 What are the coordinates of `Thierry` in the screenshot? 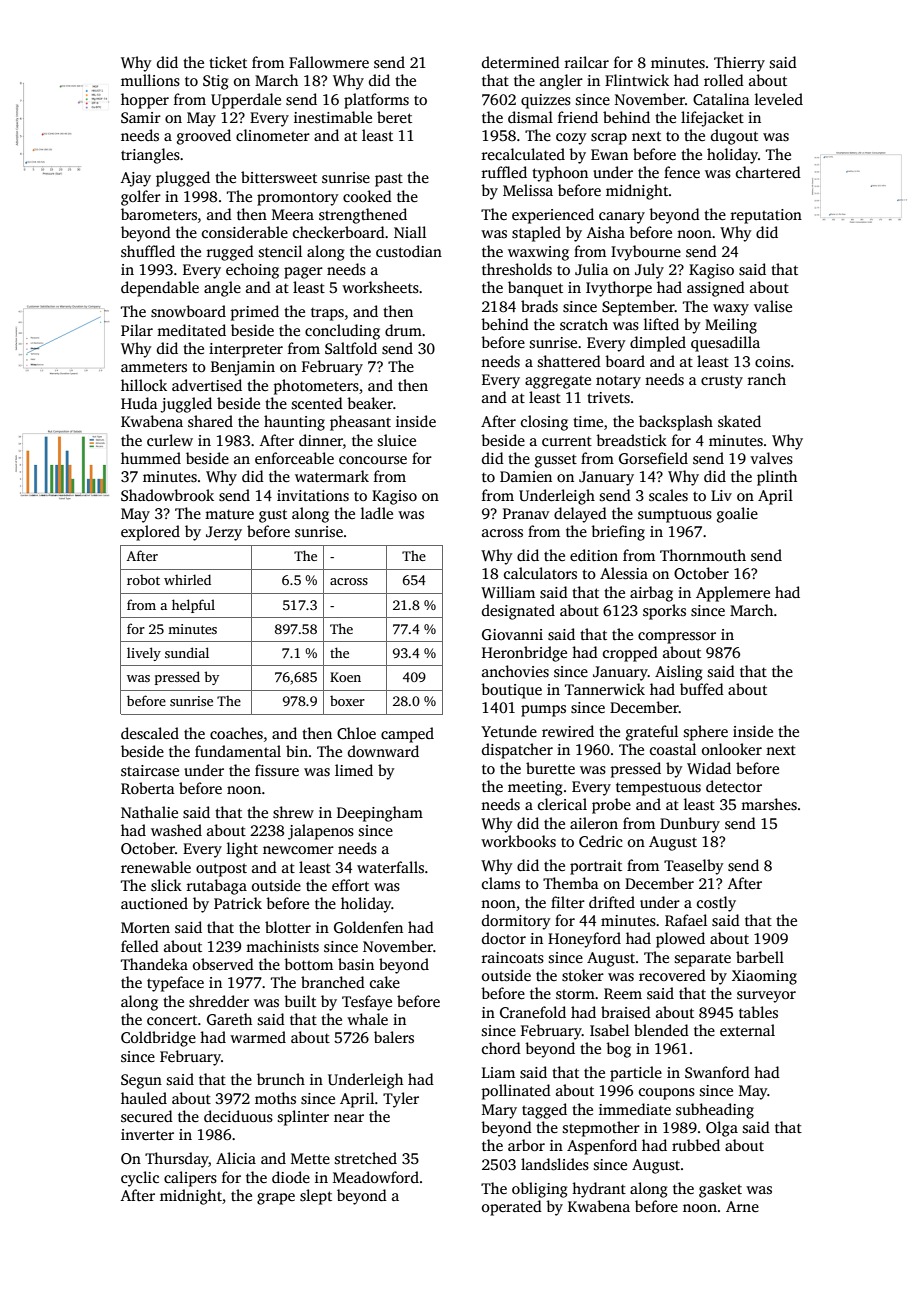 It's located at (739, 64).
